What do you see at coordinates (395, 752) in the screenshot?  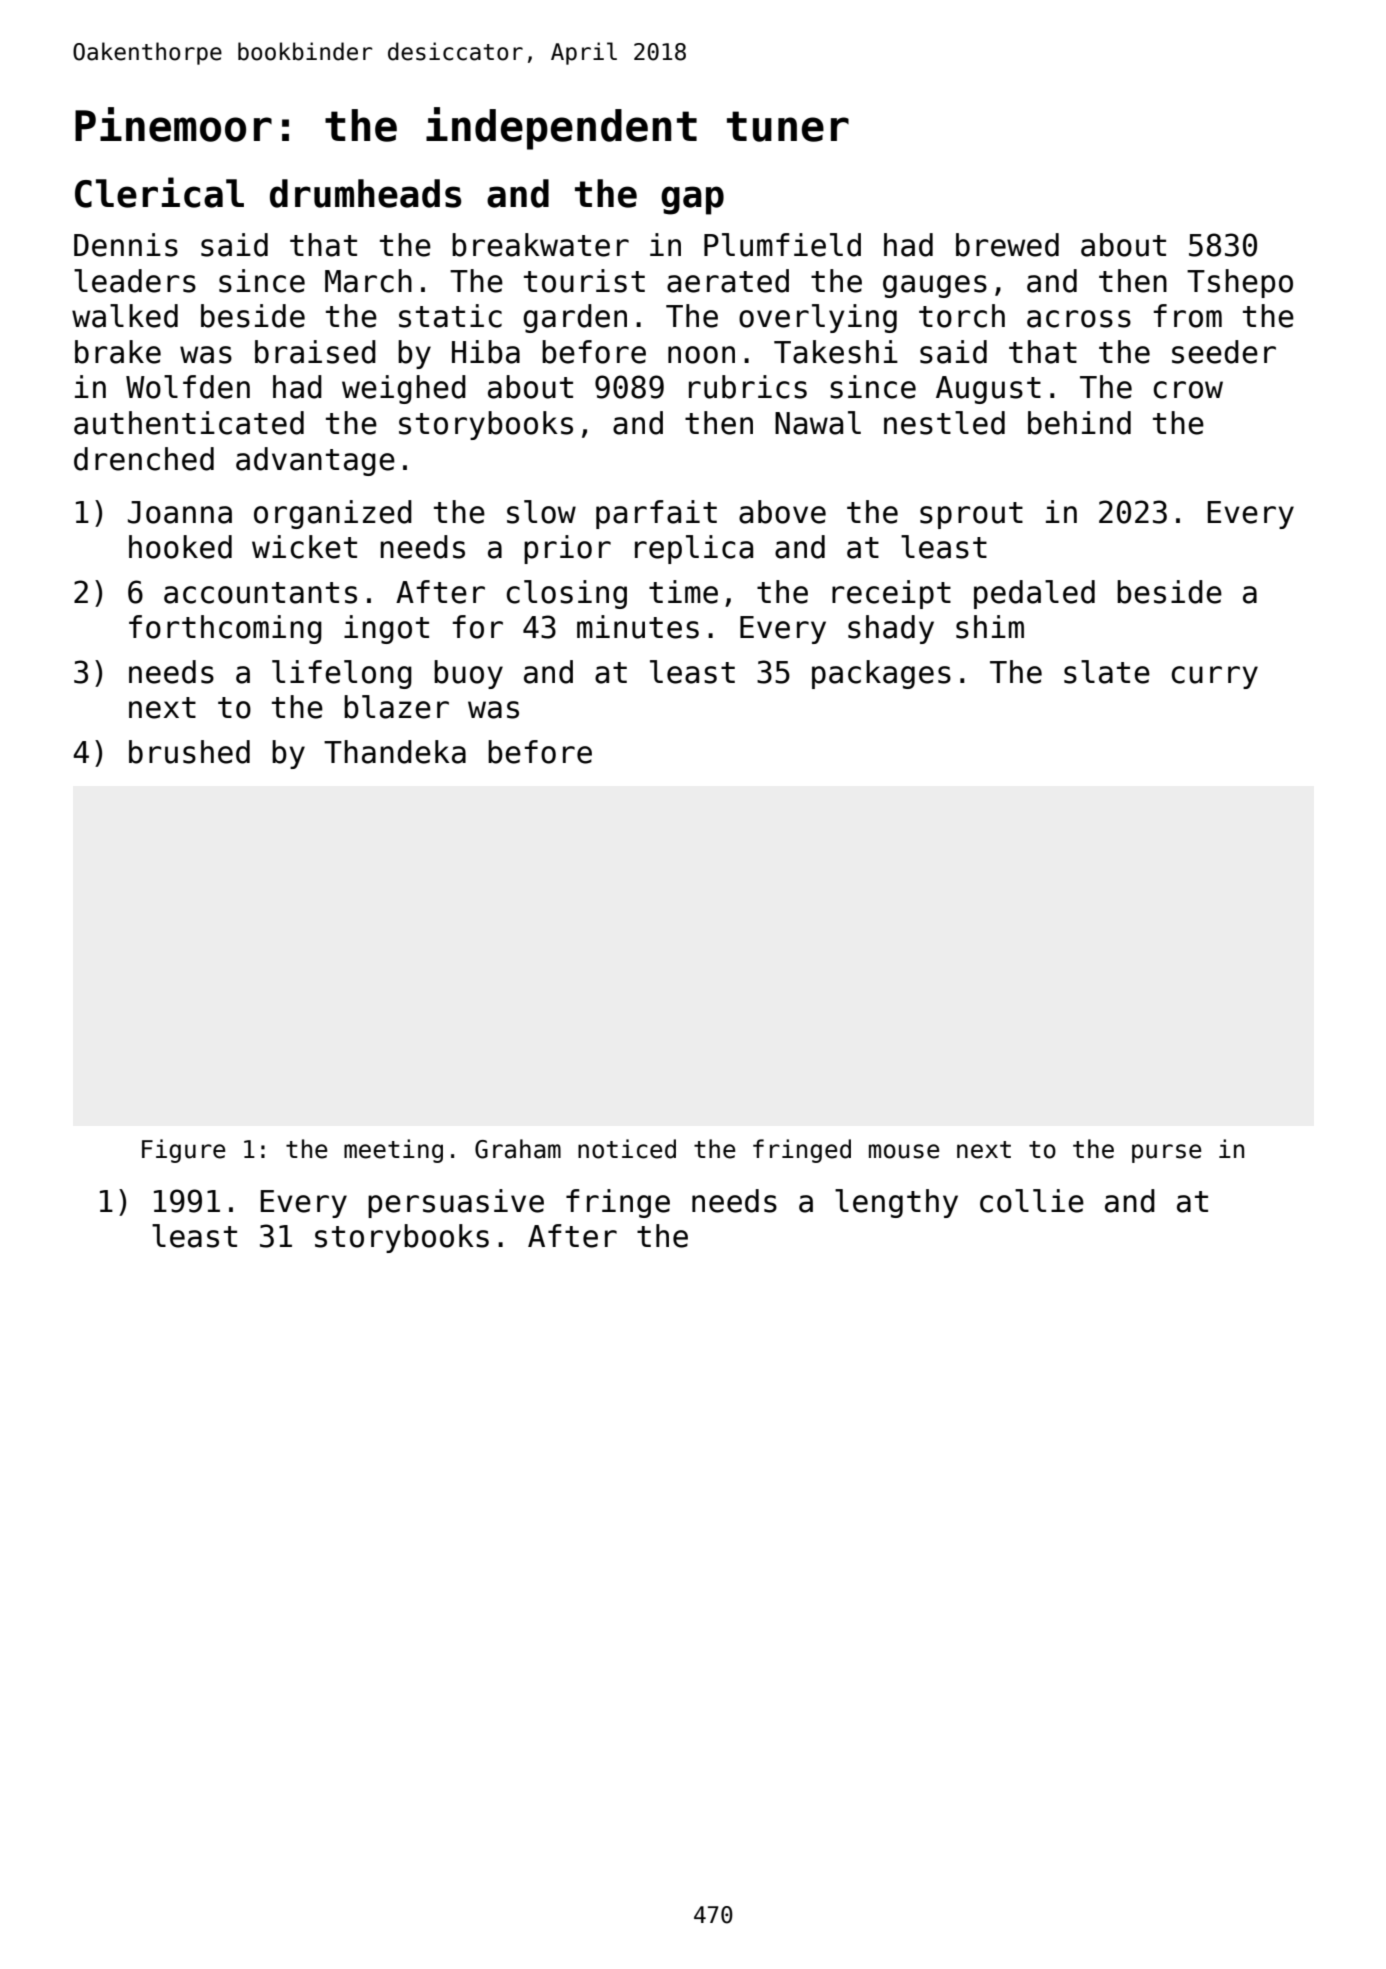 I see `Thandeka` at bounding box center [395, 752].
